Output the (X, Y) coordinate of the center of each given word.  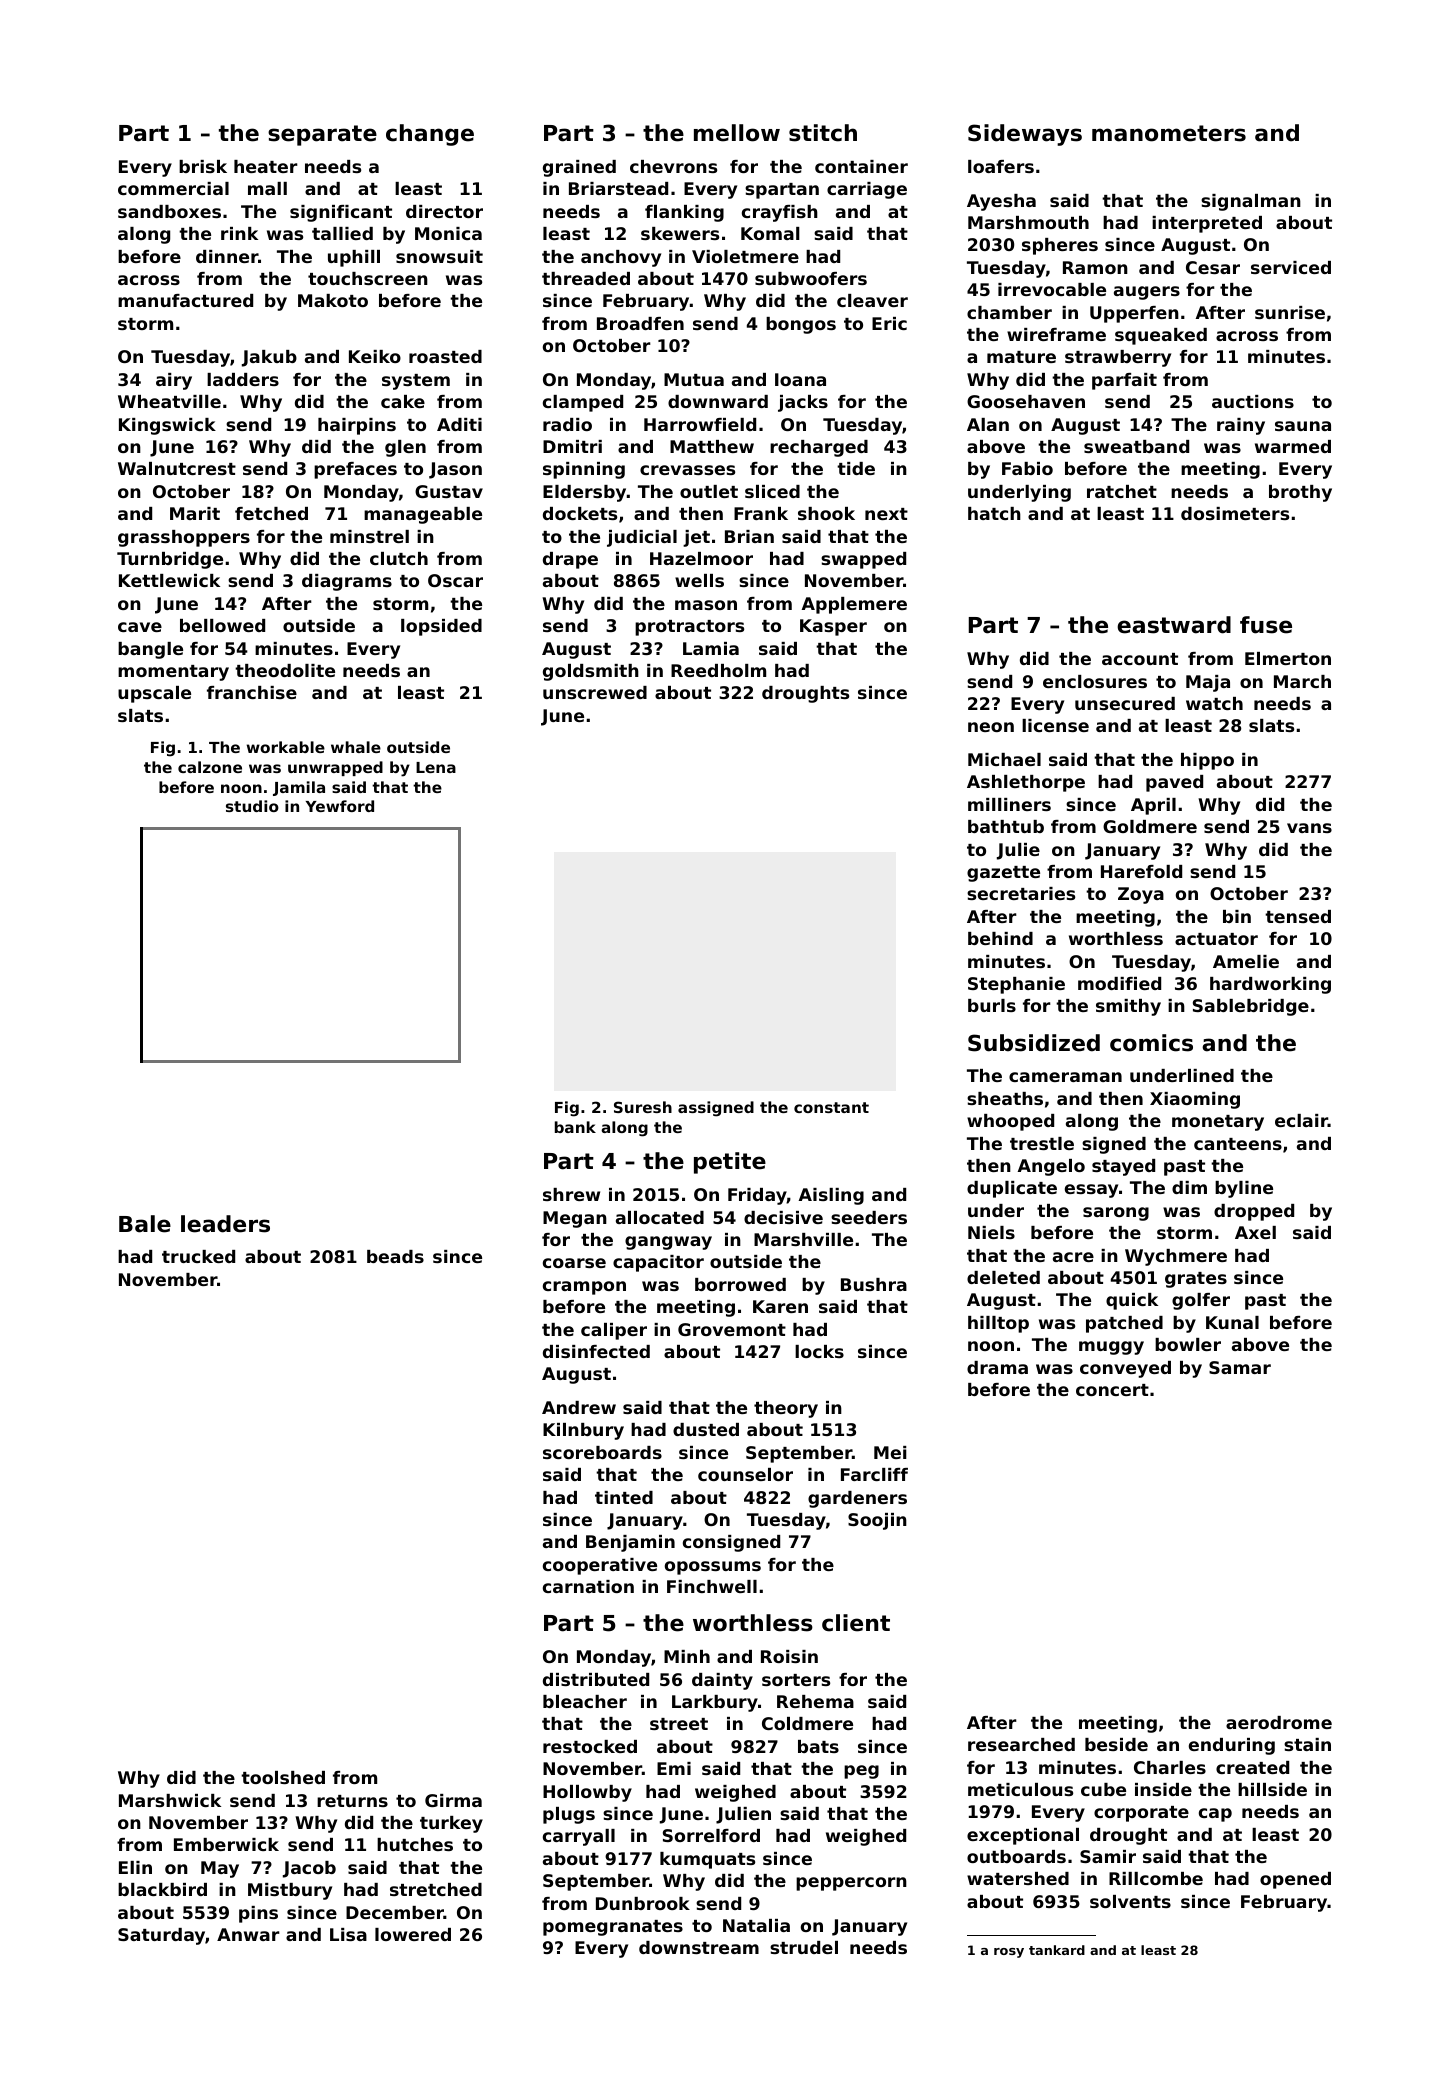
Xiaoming (1195, 1100)
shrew (571, 1194)
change (430, 135)
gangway (668, 1243)
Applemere (854, 605)
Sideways (1025, 135)
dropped (1254, 1212)
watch (1214, 703)
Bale (145, 1224)
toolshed (283, 1777)
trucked (198, 1256)
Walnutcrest (177, 468)
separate (322, 135)
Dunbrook (643, 1903)
